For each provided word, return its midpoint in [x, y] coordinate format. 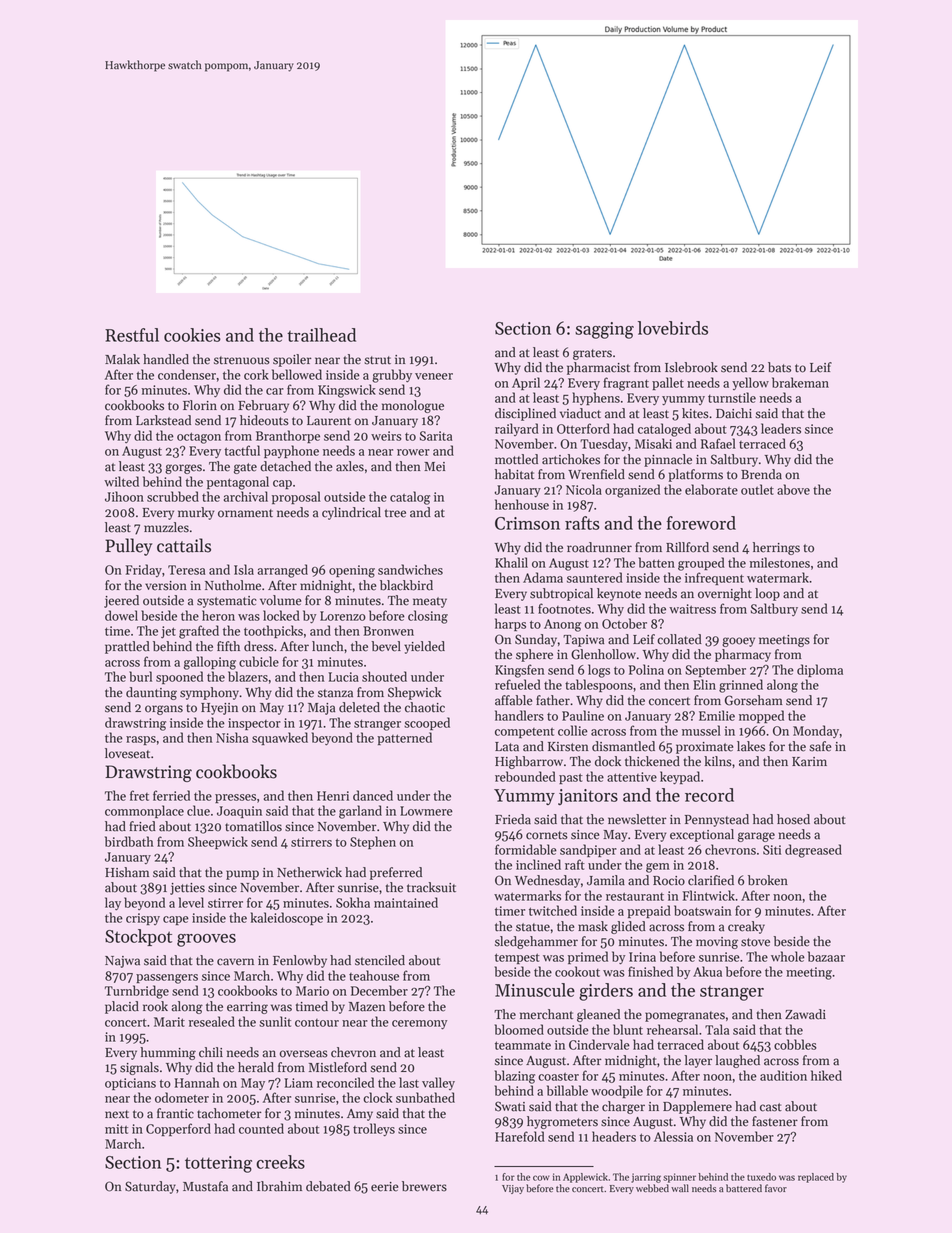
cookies [192, 335]
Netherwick [309, 872]
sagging [604, 330]
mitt [116, 1129]
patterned [404, 738]
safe [820, 746]
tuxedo [761, 1177]
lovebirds [673, 328]
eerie [384, 1187]
